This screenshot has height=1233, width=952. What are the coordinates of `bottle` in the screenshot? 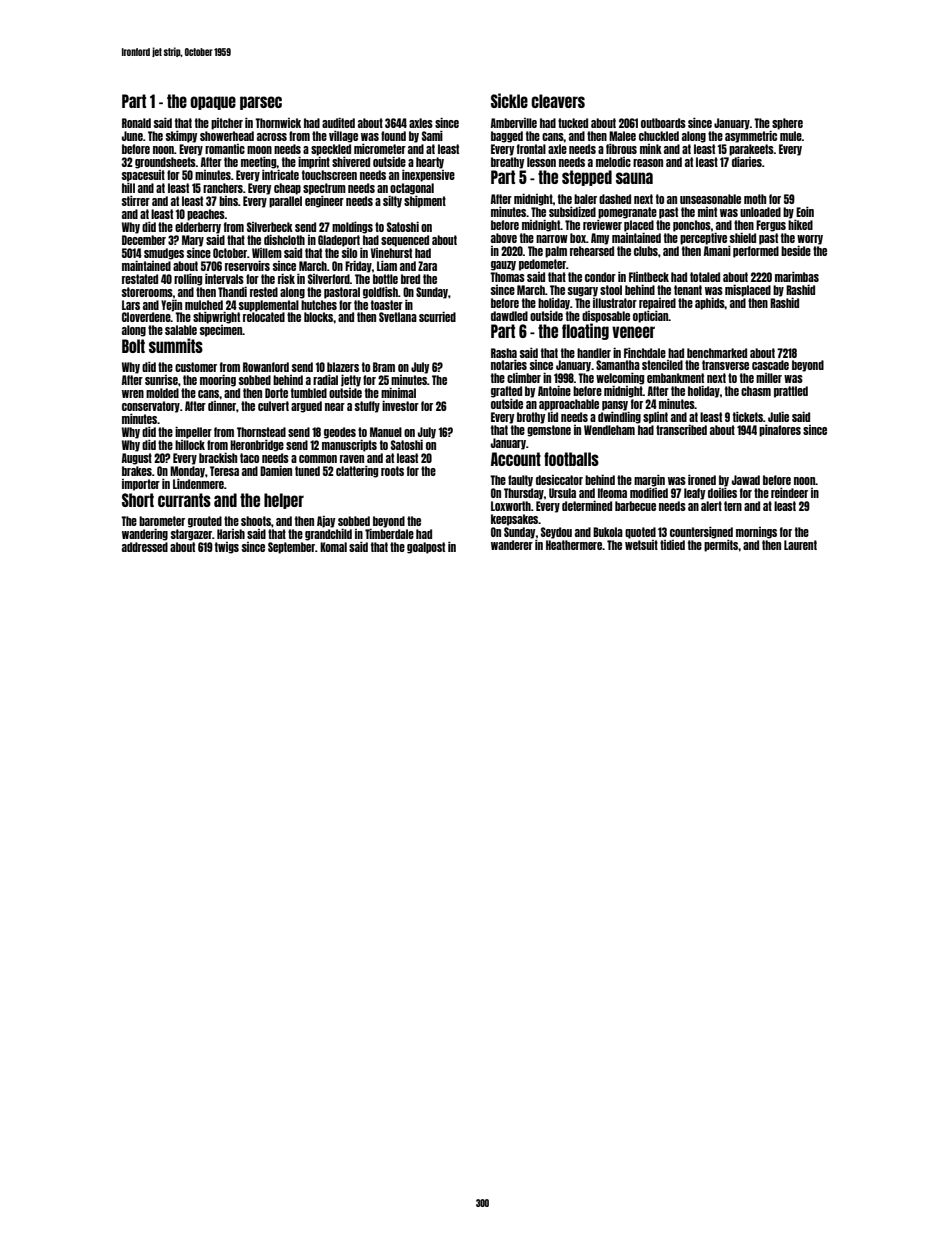 It's located at (385, 279).
